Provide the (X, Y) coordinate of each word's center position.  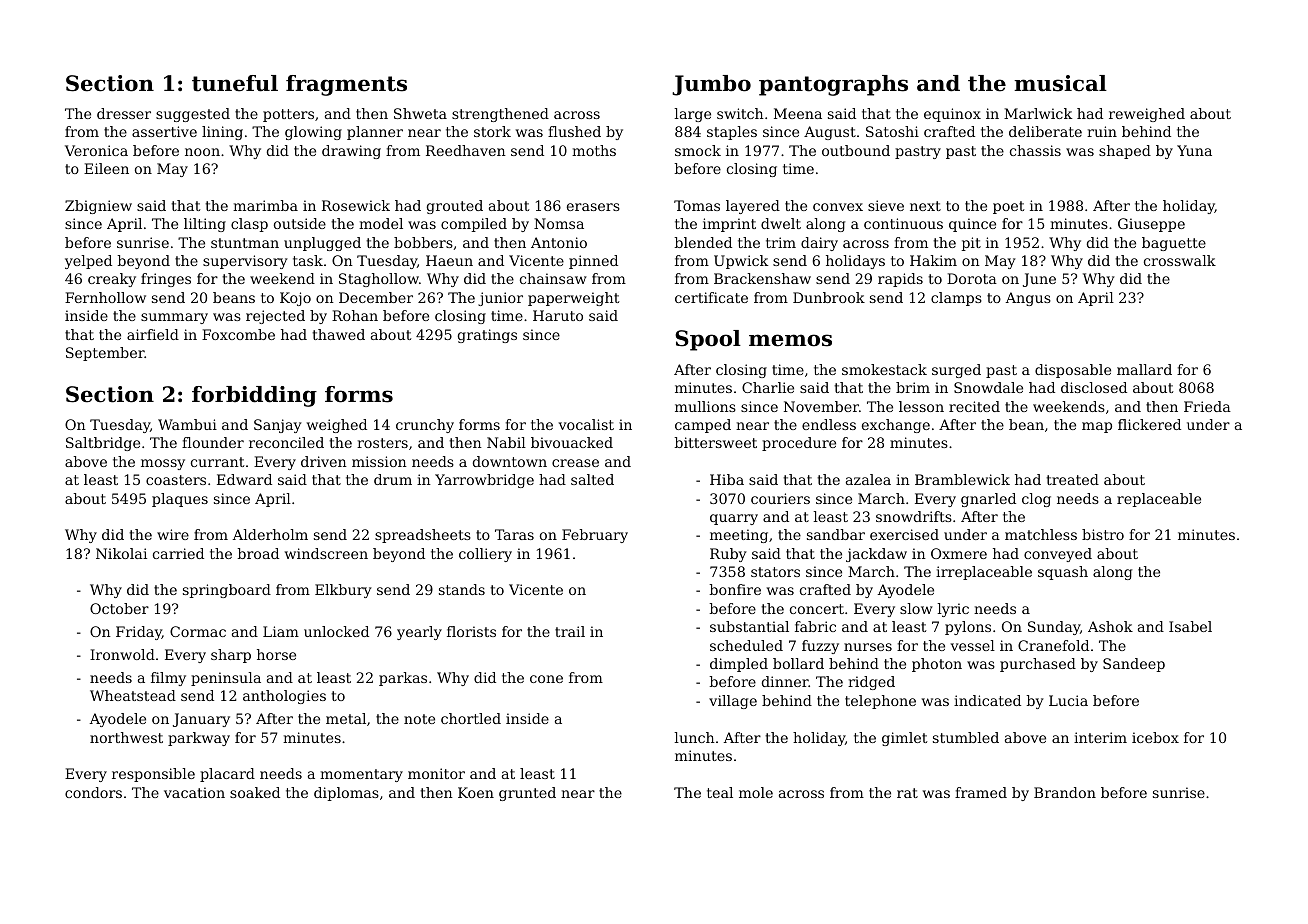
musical (1060, 83)
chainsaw (553, 278)
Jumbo (711, 85)
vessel (973, 645)
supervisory (245, 262)
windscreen (326, 553)
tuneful (235, 83)
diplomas (346, 794)
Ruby (728, 555)
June (1039, 280)
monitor (436, 773)
